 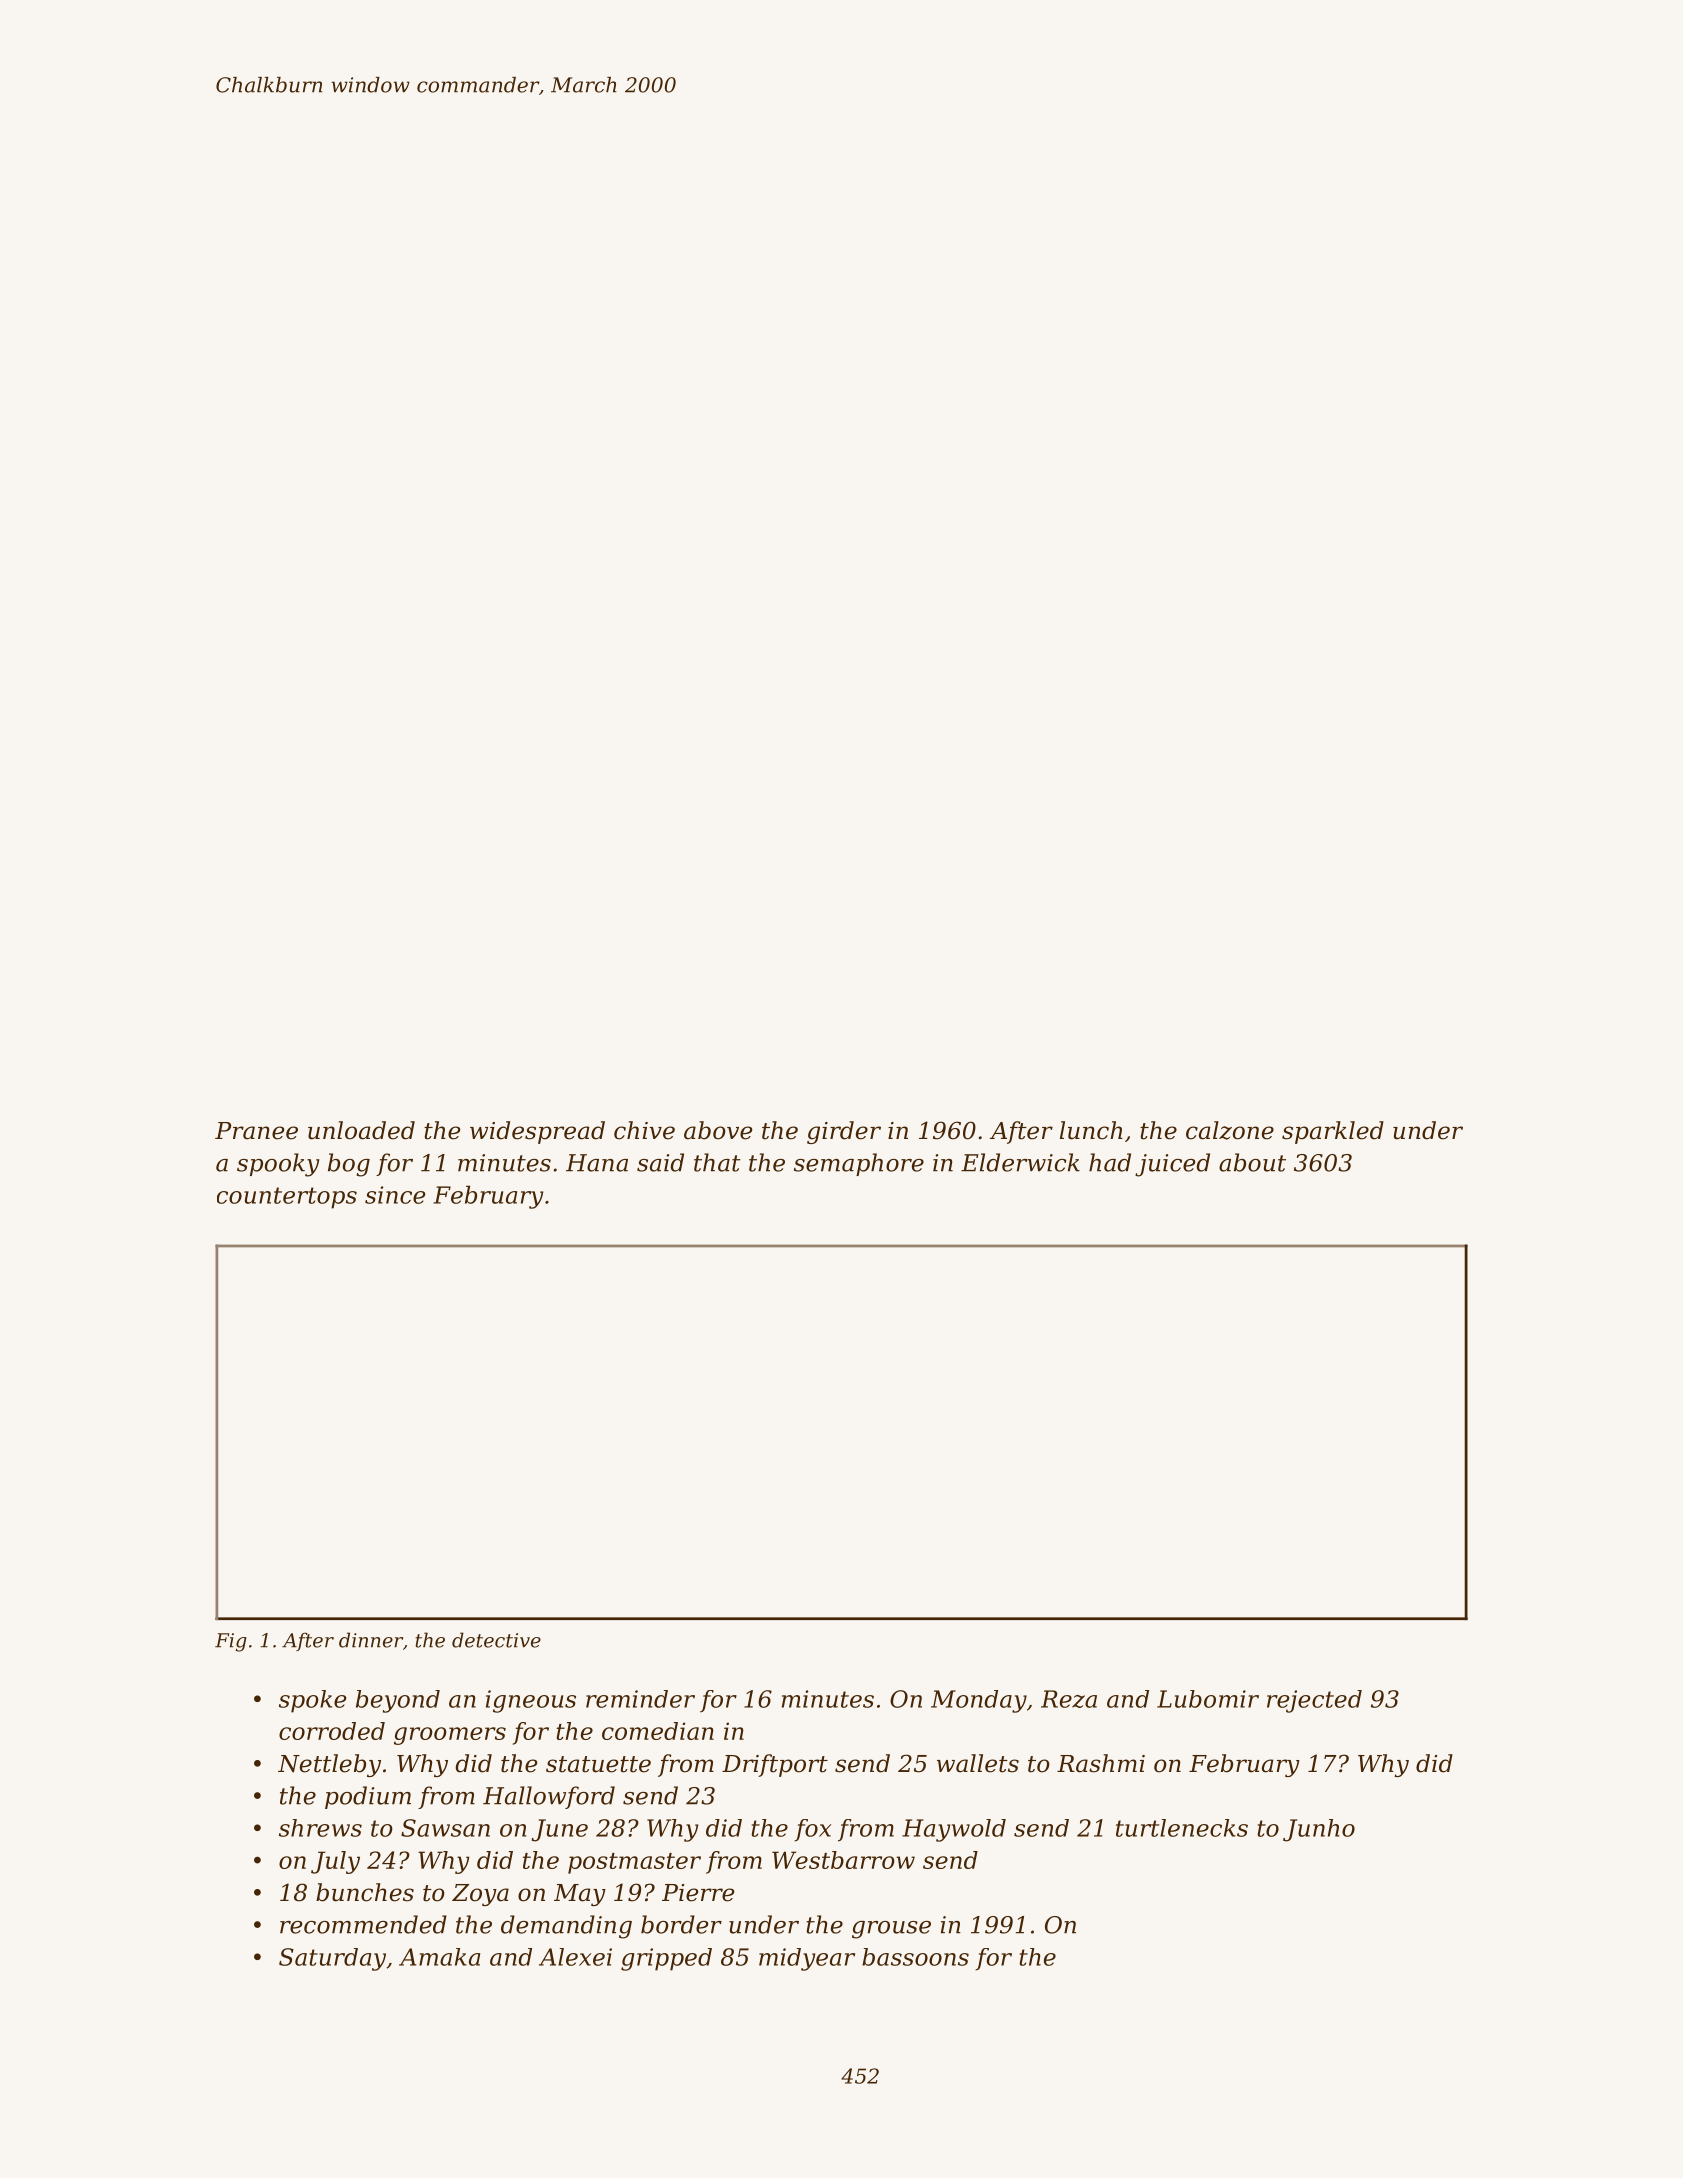 What do you see at coordinates (329, 1765) in the image?
I see `Nettleby` at bounding box center [329, 1765].
